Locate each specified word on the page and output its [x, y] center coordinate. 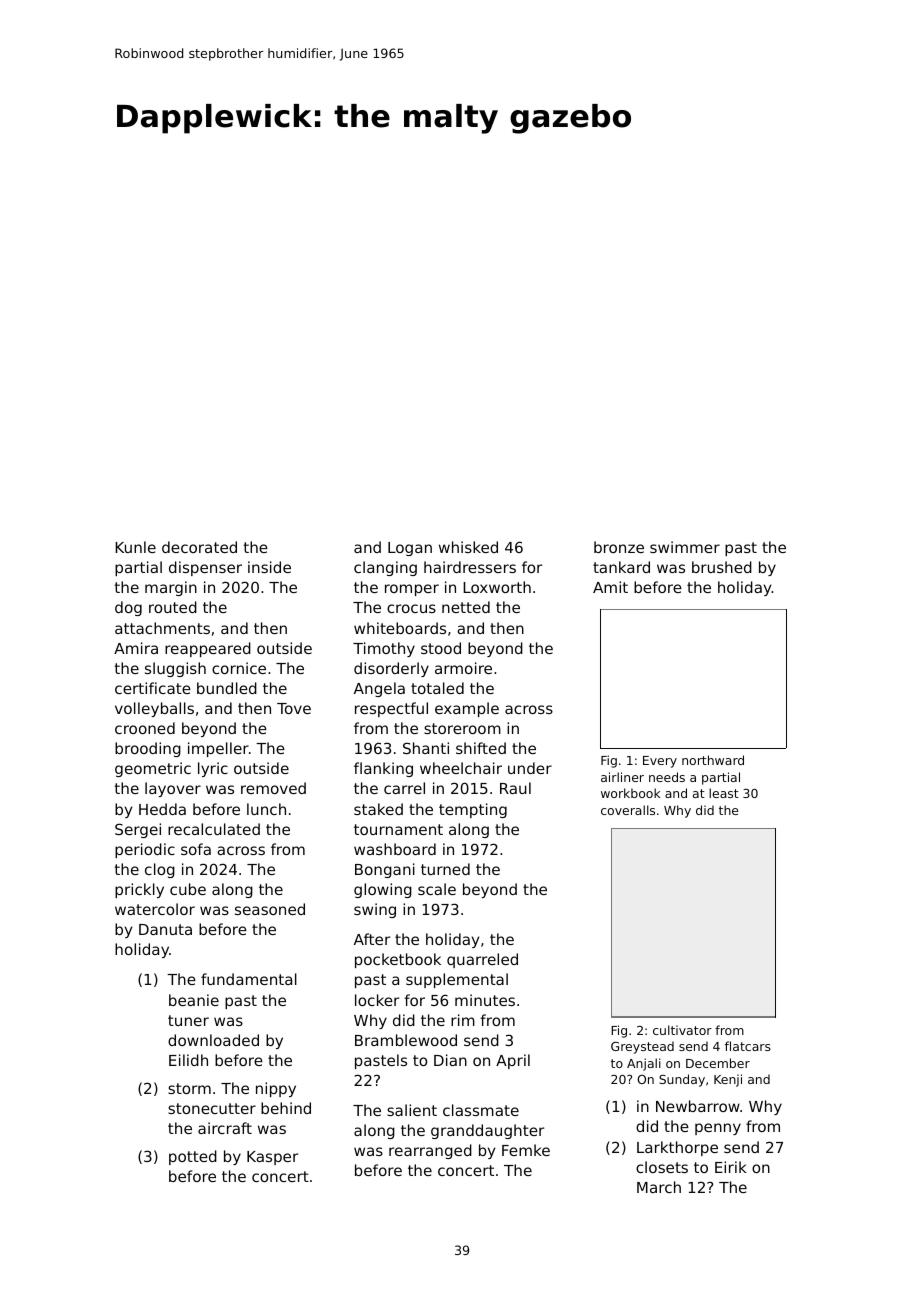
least [724, 793]
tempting [473, 810]
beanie [194, 1000]
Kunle [135, 547]
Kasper [272, 1158]
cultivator [682, 1030]
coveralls [628, 810]
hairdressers [470, 567]
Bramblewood [406, 1040]
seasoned [270, 909]
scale [437, 889]
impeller [218, 749]
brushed [722, 567]
